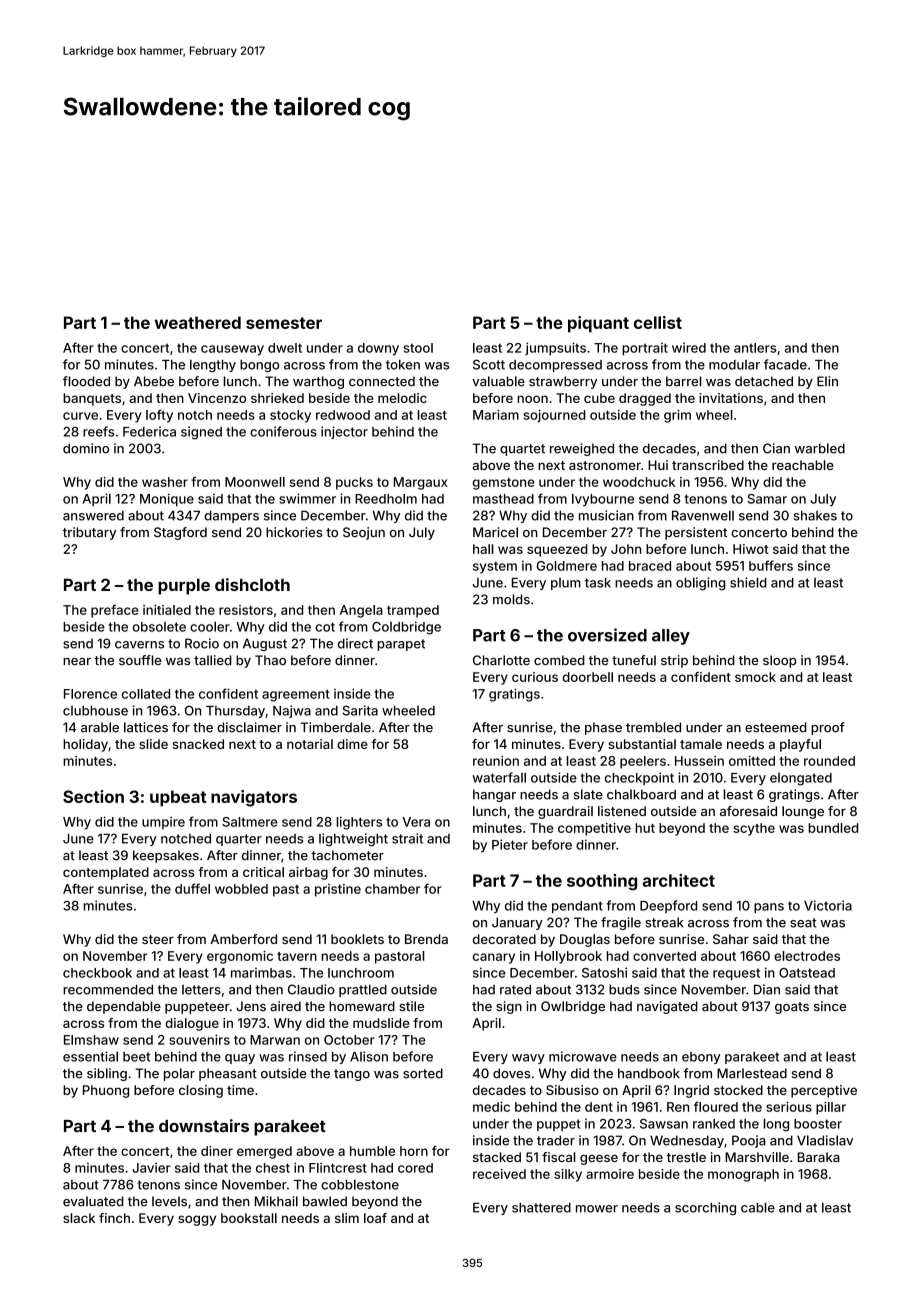  Describe the element at coordinates (259, 366) in the screenshot. I see `bongo` at that location.
